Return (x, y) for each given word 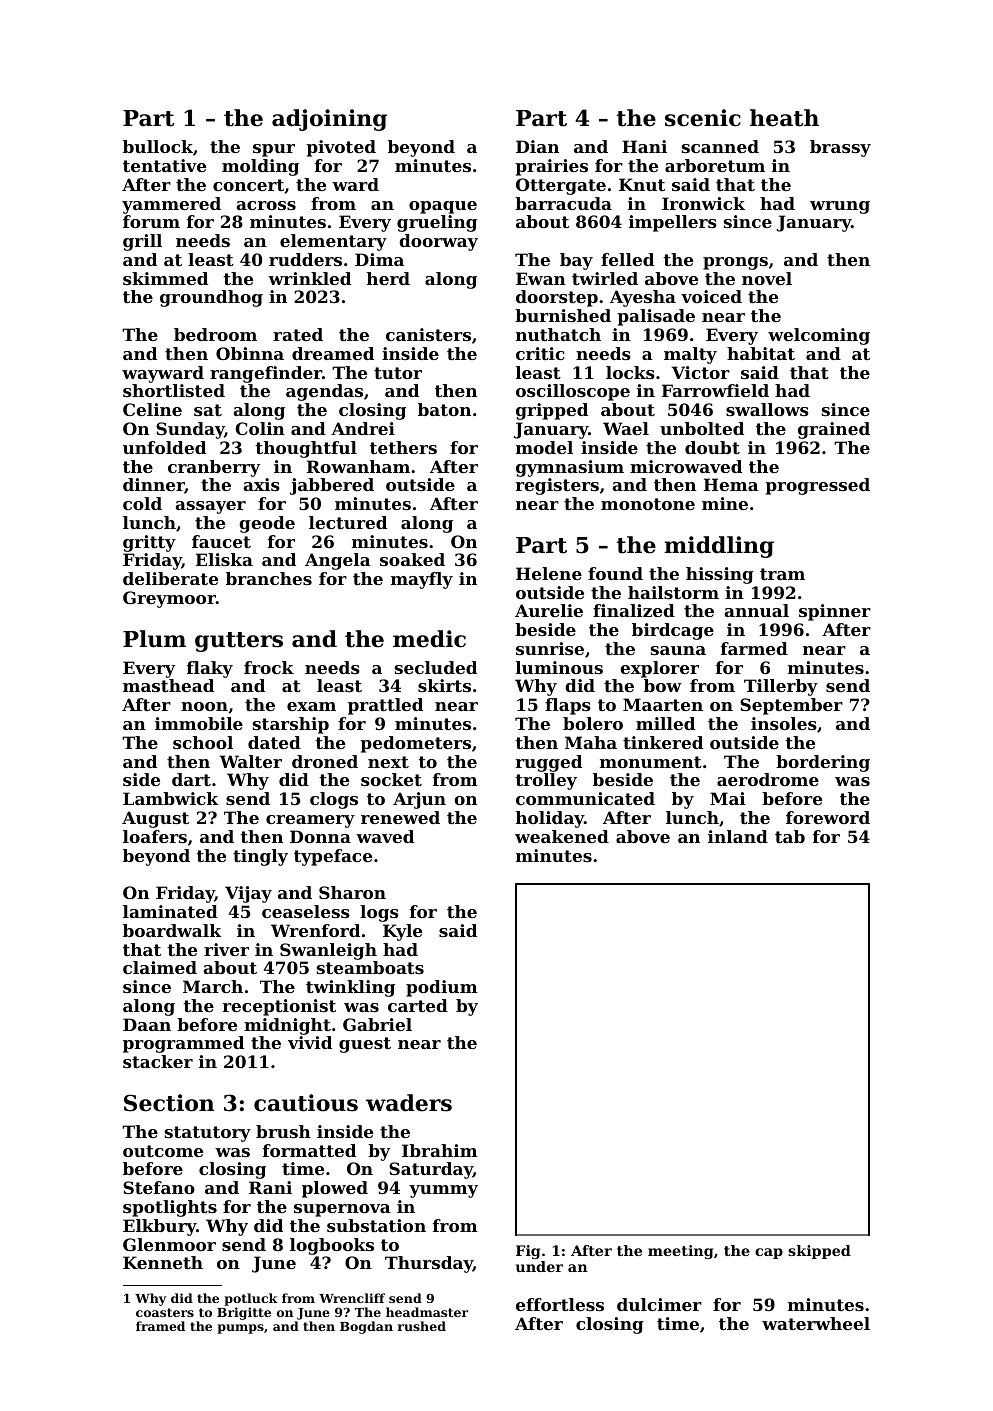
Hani (644, 146)
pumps (240, 1329)
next (388, 762)
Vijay (248, 894)
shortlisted (174, 390)
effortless (560, 1304)
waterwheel (816, 1323)
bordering (823, 763)
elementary (333, 242)
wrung (840, 207)
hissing (720, 575)
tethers (403, 447)
